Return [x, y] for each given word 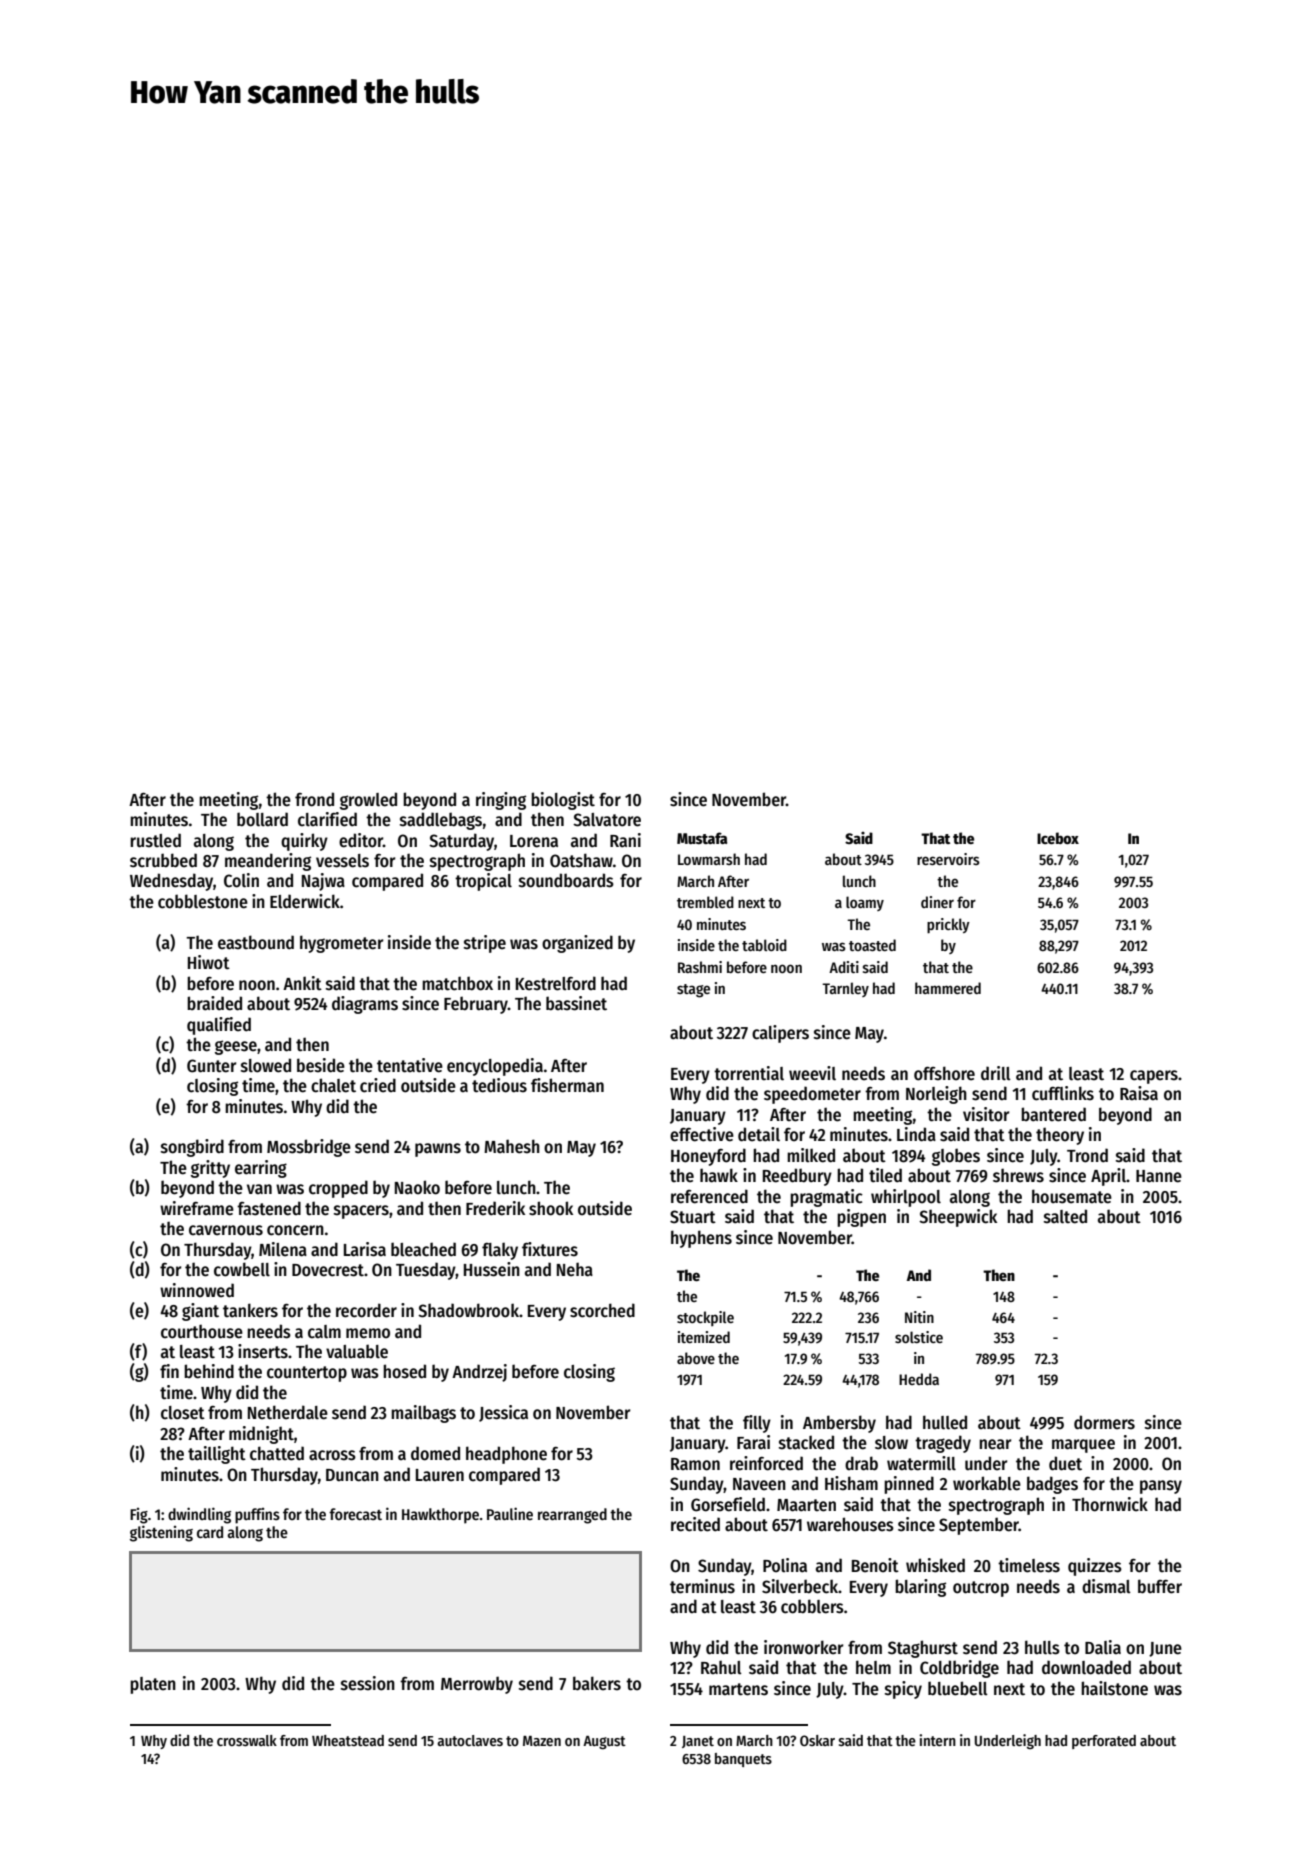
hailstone [1114, 1688]
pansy [1161, 1487]
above [696, 1358]
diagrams [365, 1005]
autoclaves [470, 1740]
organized [577, 944]
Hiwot [209, 962]
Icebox [1058, 838]
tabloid [764, 945]
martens [738, 1689]
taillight [217, 1455]
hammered [948, 988]
